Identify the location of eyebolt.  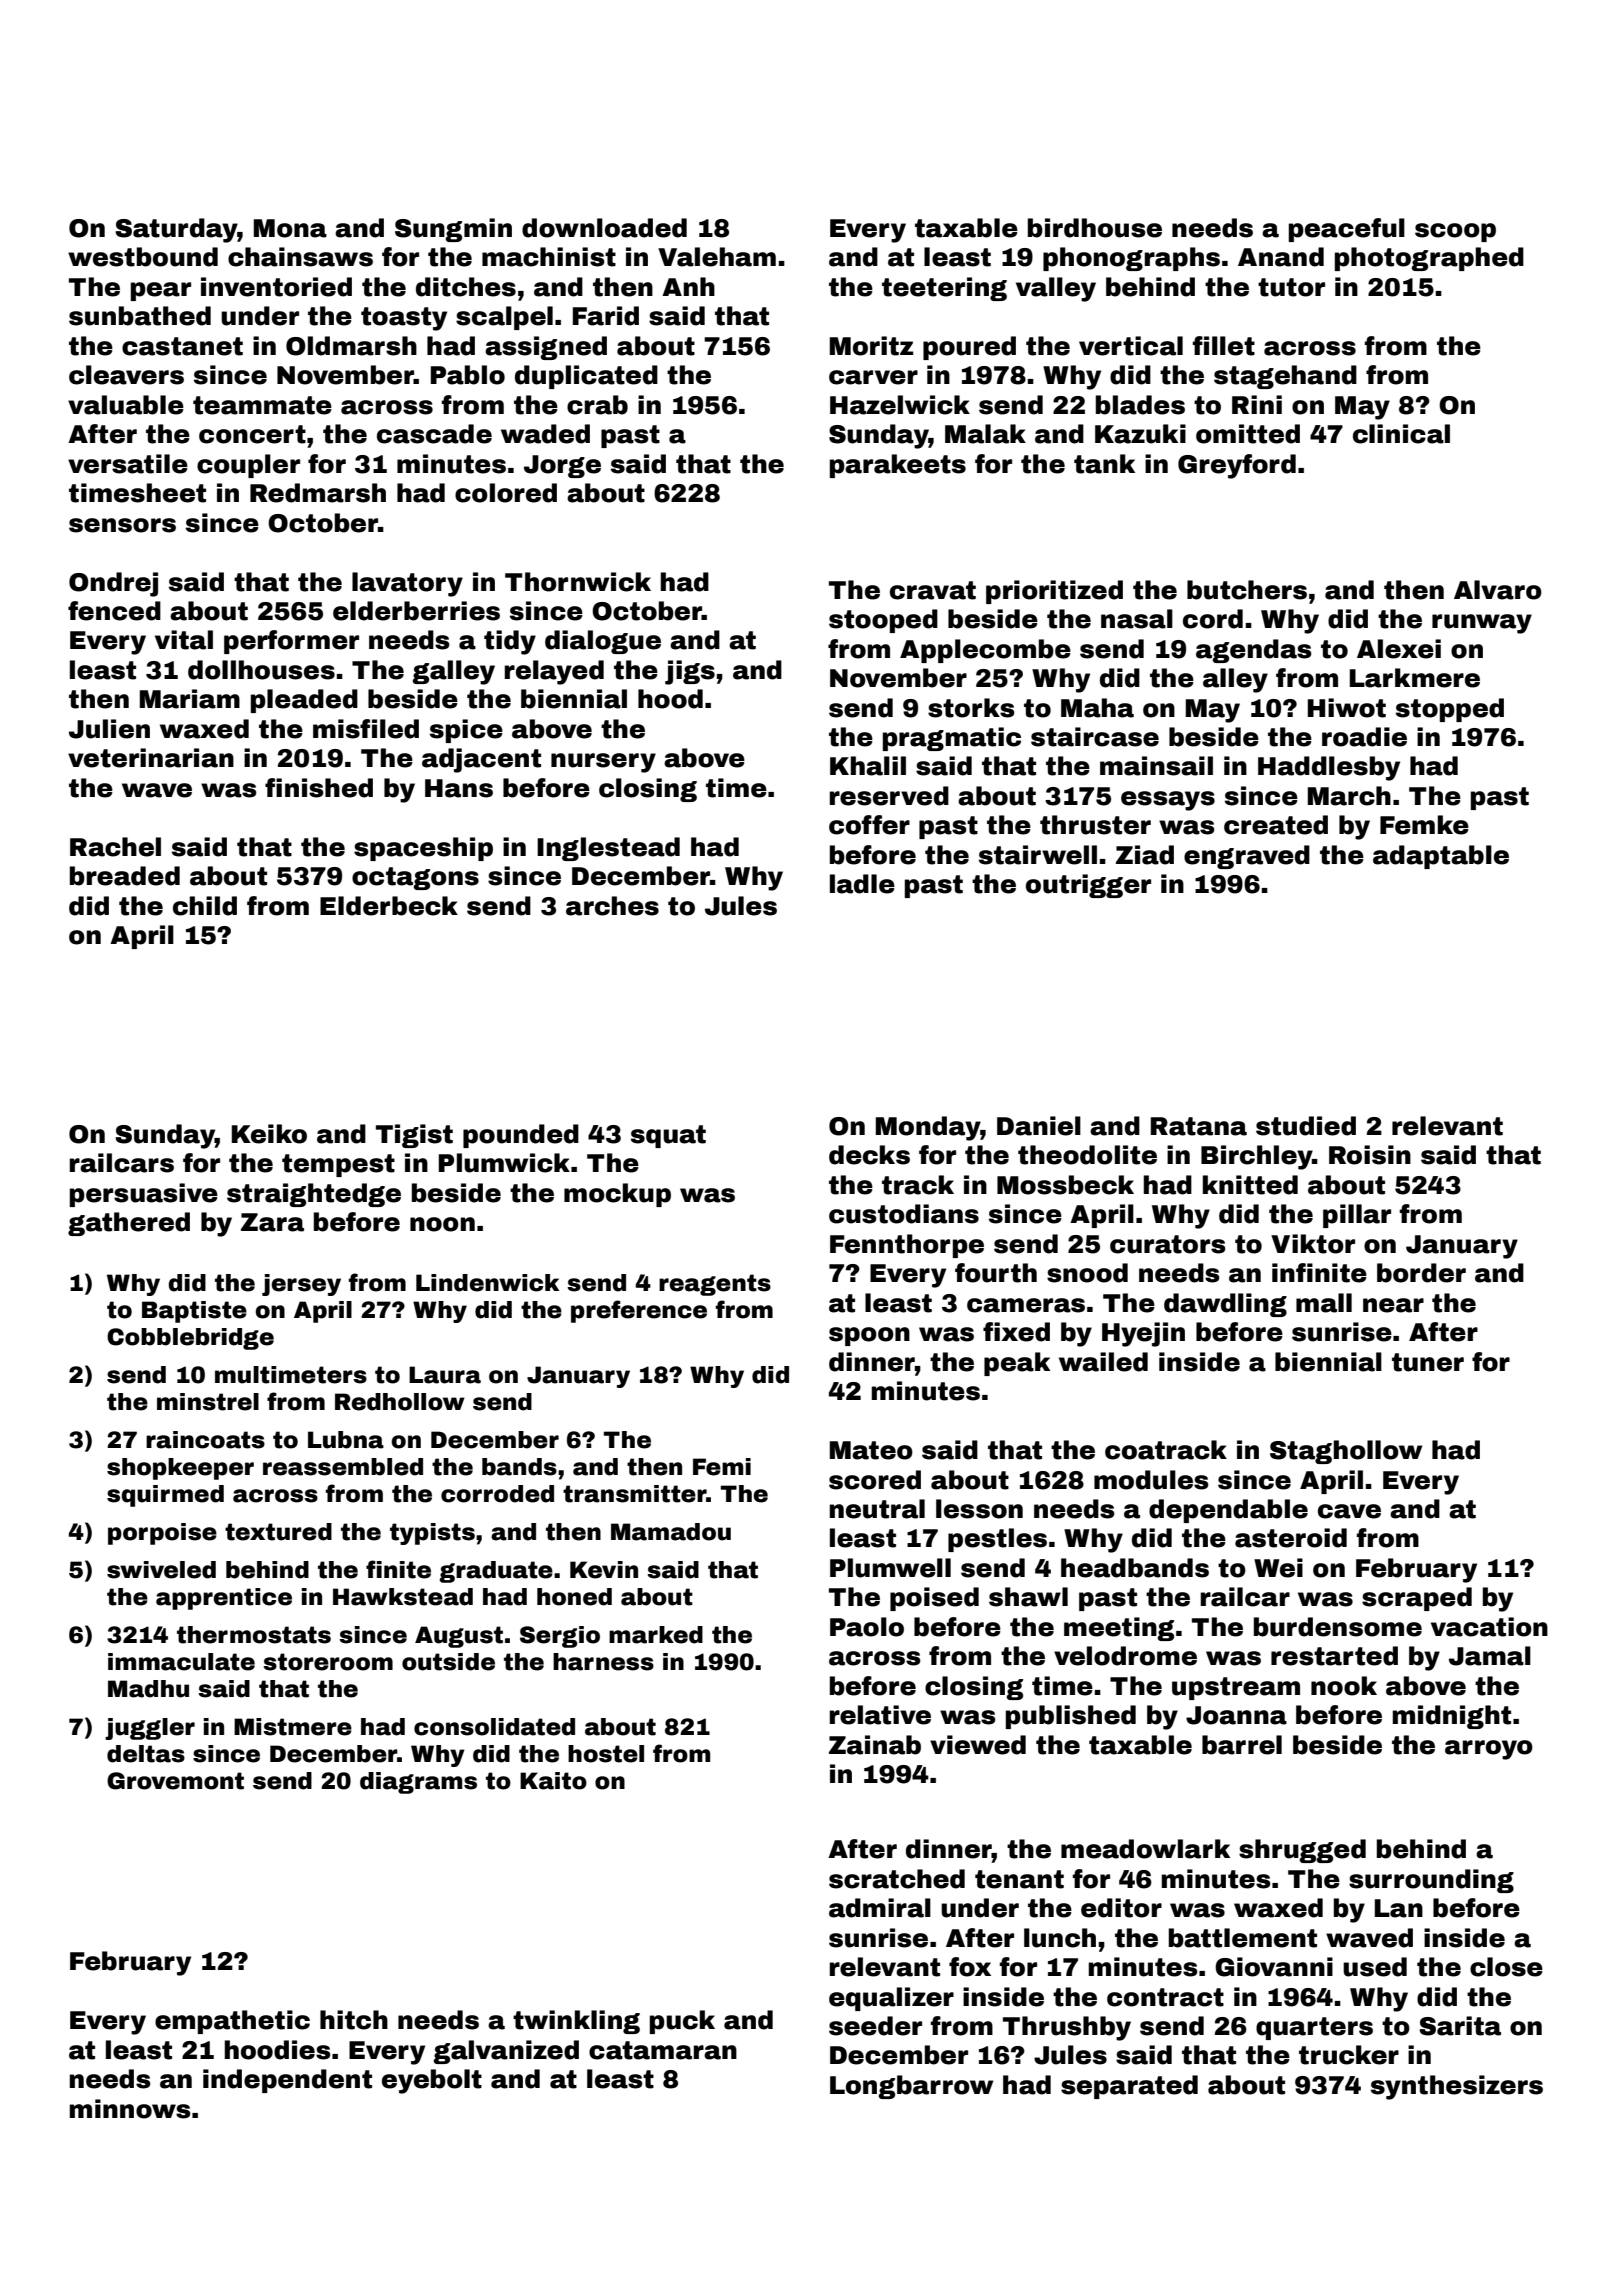
(432, 2081).
